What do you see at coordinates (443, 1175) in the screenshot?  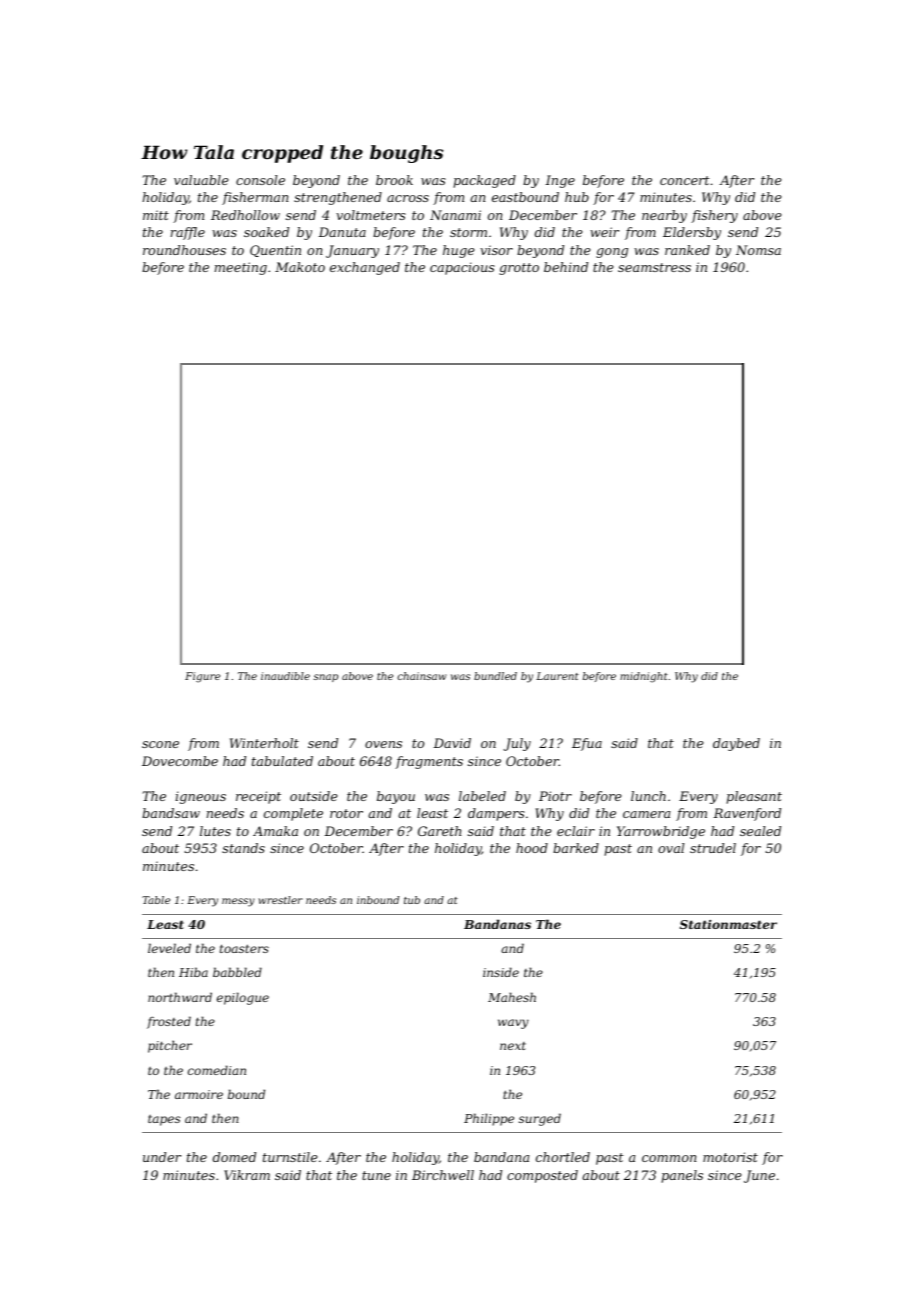 I see `Birchwell` at bounding box center [443, 1175].
